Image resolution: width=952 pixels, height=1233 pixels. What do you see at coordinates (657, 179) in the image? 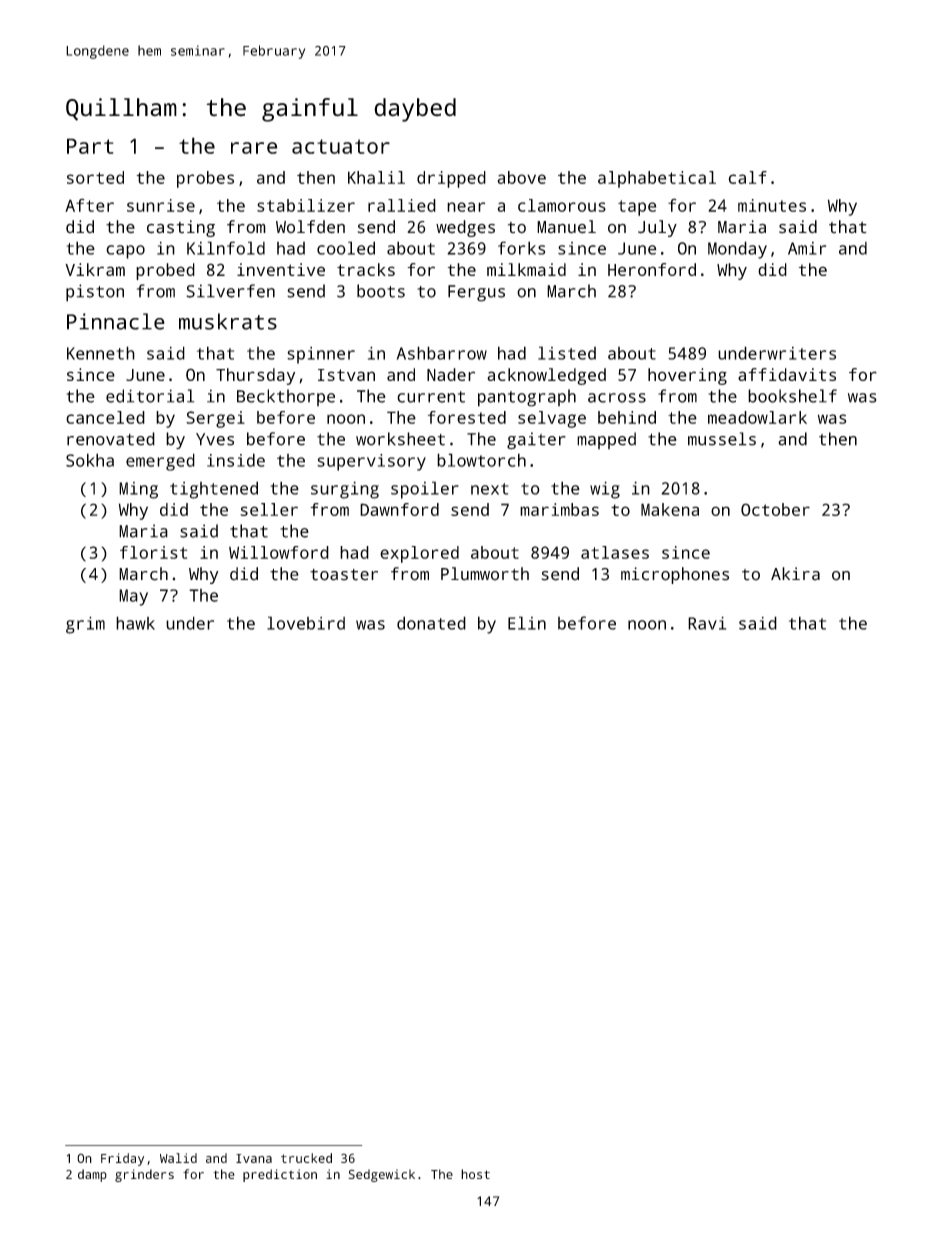
I see `alphabetical` at bounding box center [657, 179].
